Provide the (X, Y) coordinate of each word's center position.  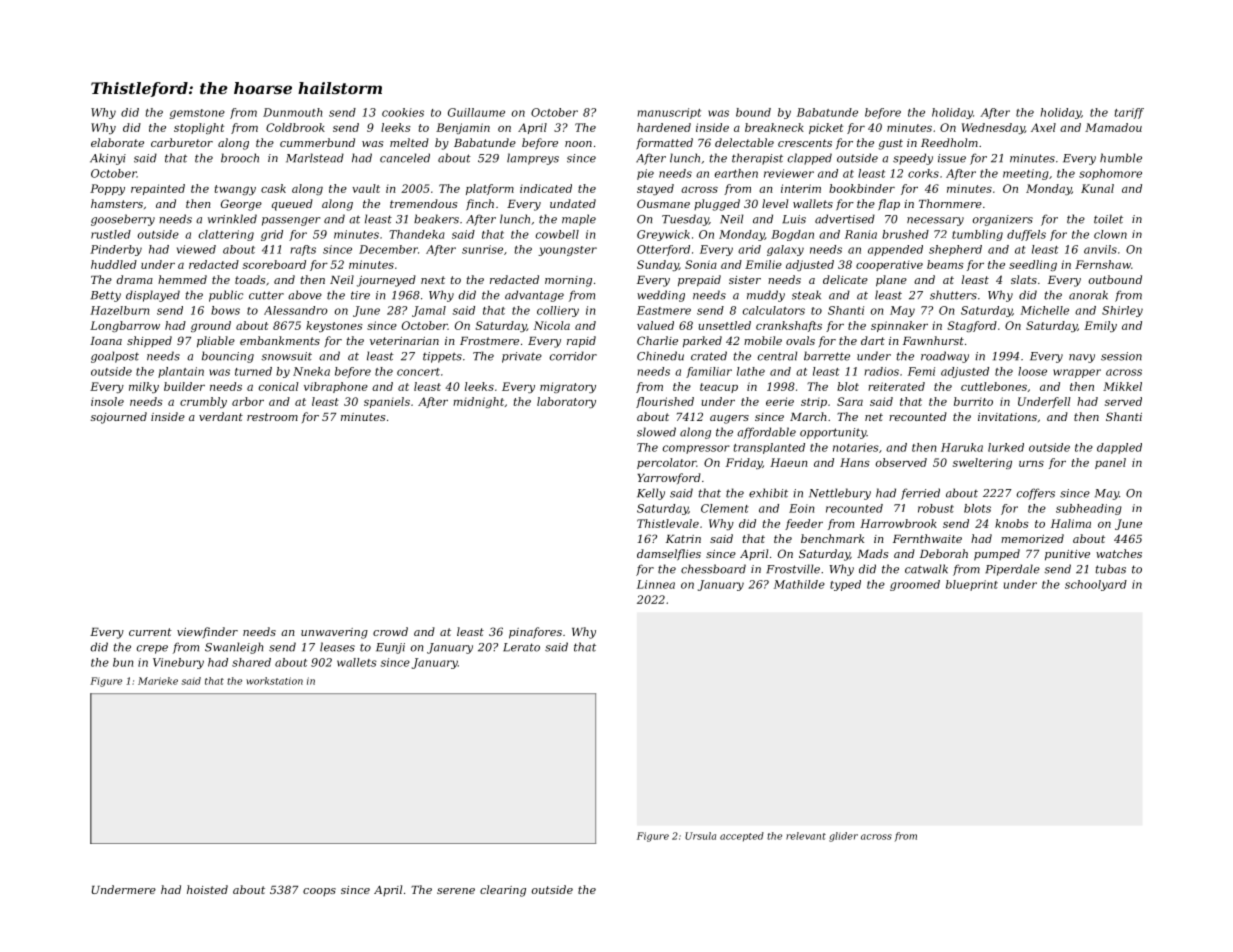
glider (843, 837)
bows (225, 310)
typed (845, 585)
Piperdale (1012, 570)
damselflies (669, 554)
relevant (806, 836)
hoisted (207, 889)
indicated (546, 188)
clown (1110, 234)
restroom (272, 417)
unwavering (334, 633)
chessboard (713, 569)
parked (702, 342)
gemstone (197, 114)
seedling (1033, 265)
